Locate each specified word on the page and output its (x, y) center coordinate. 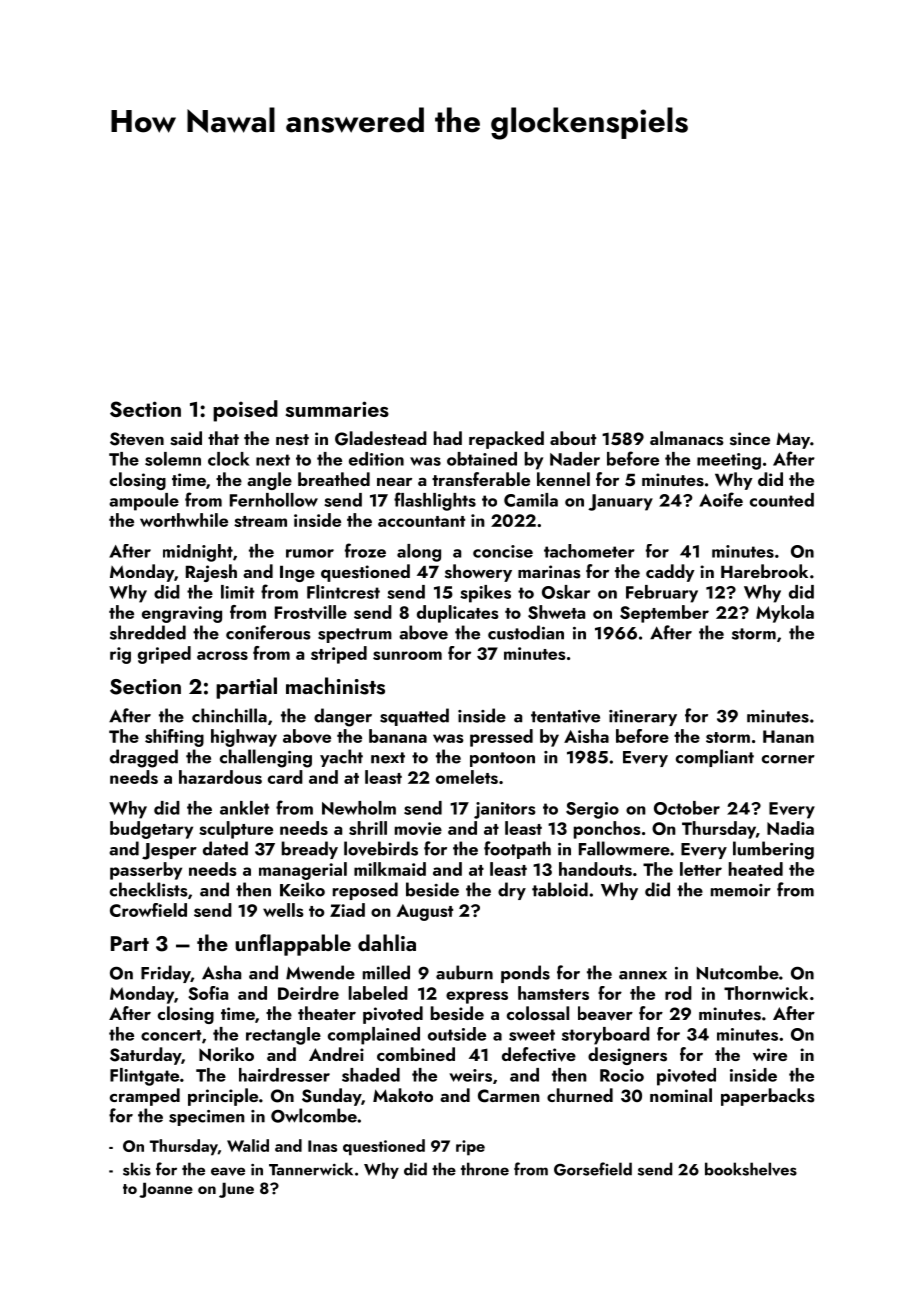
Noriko (226, 1054)
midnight (198, 553)
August (425, 912)
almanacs (687, 438)
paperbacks (768, 1097)
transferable (481, 479)
